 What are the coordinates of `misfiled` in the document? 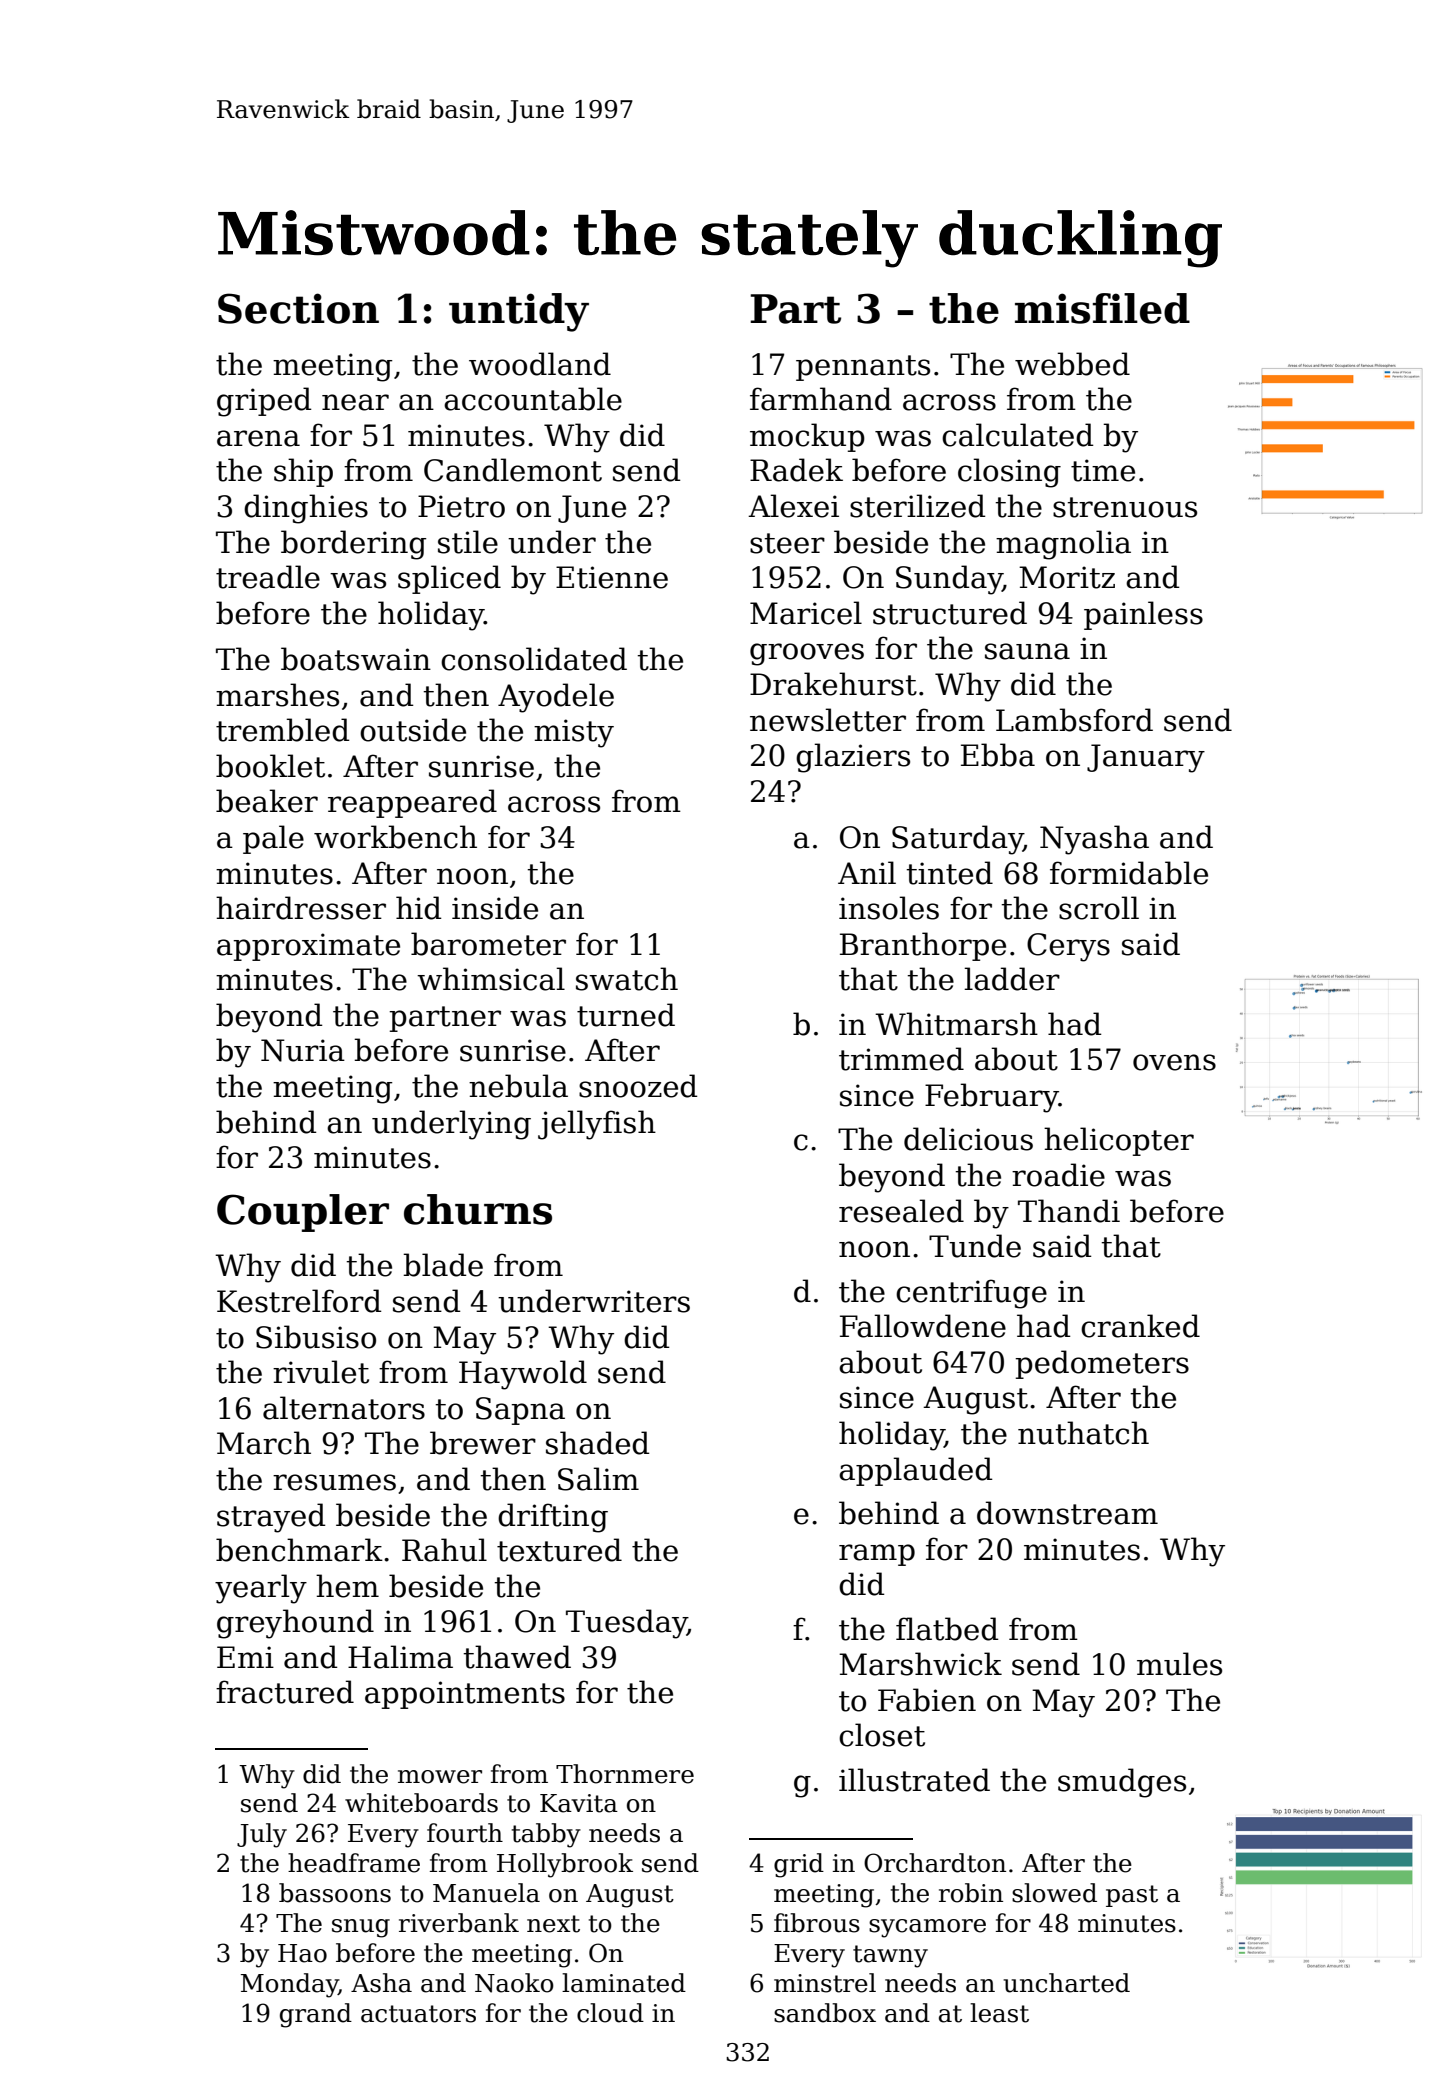 It's located at (1102, 308).
